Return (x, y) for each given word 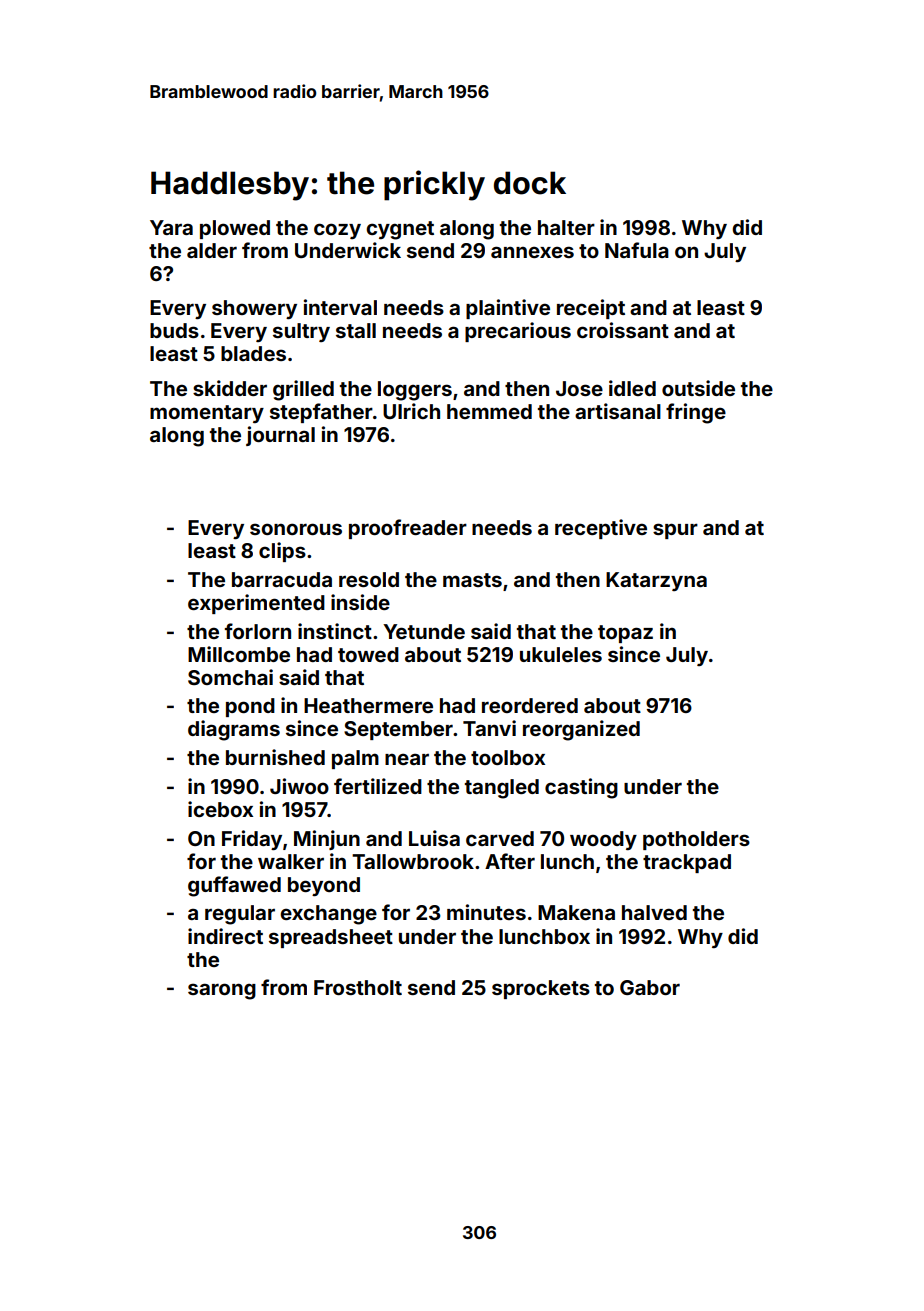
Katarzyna (656, 581)
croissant (623, 330)
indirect (225, 936)
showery (254, 309)
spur (675, 531)
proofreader (408, 529)
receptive (601, 529)
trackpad (687, 863)
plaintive (508, 309)
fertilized (378, 786)
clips (282, 552)
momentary (207, 414)
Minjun (327, 840)
